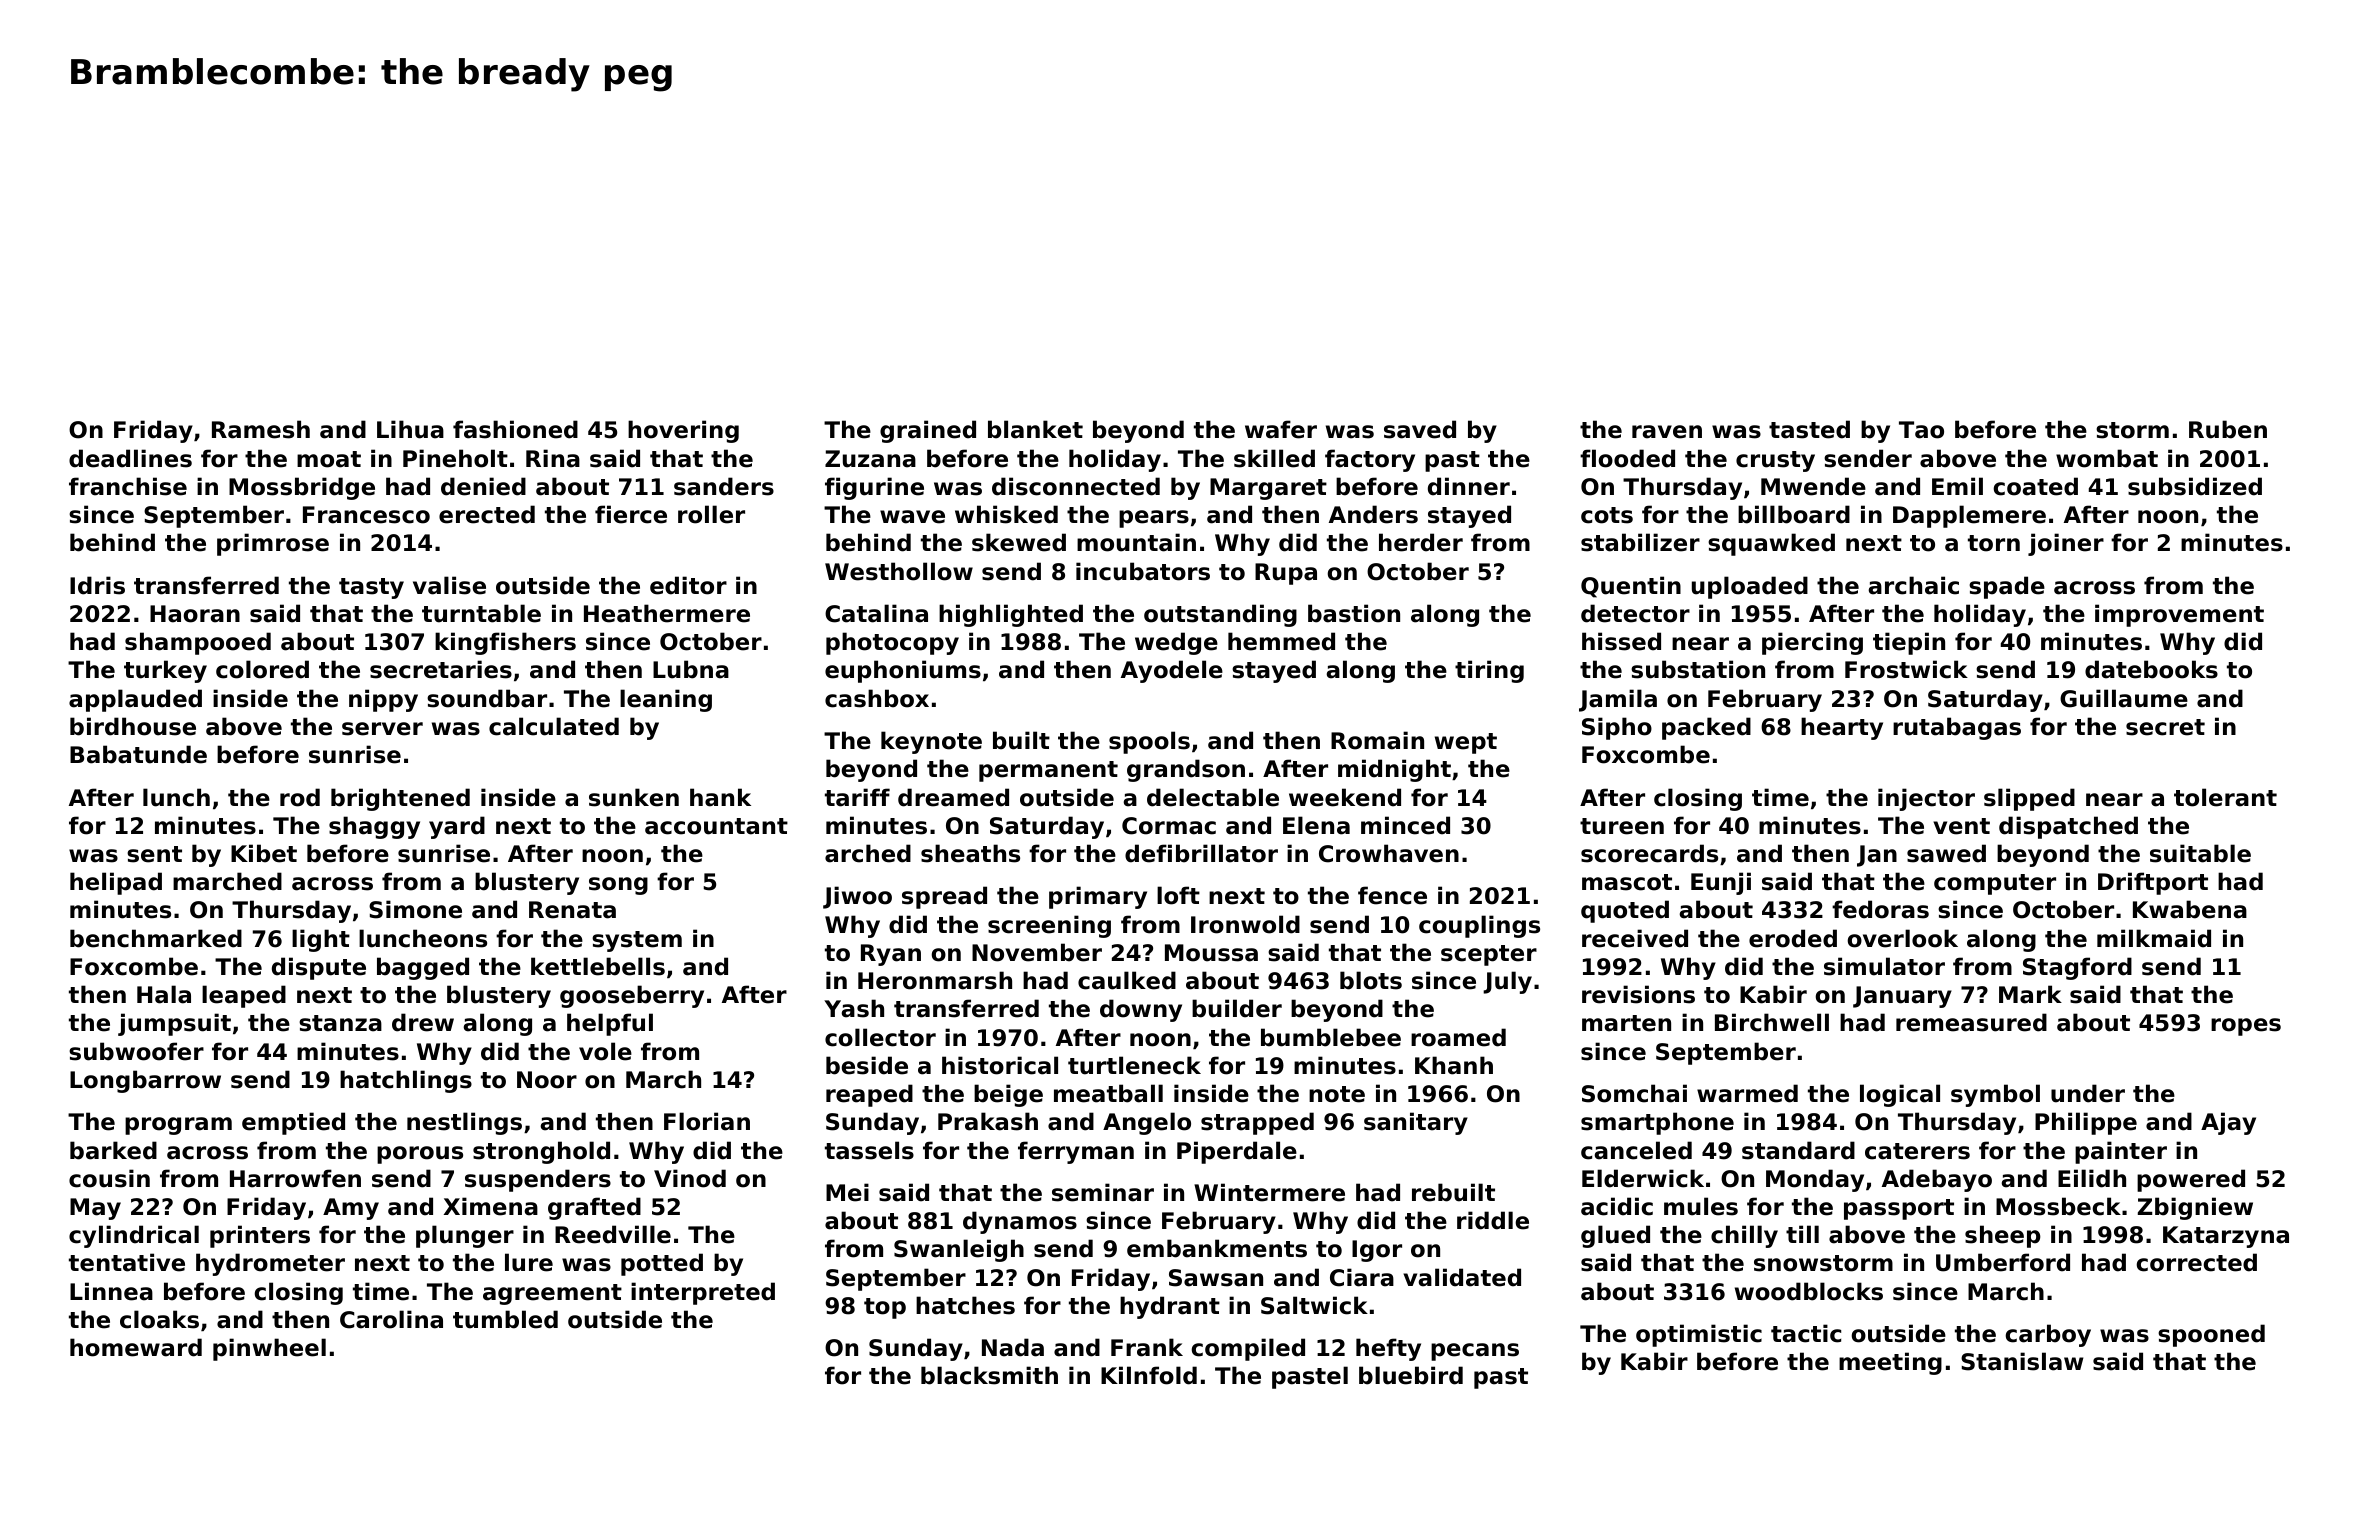 The height and width of the screenshot is (1535, 2372). Describe the element at coordinates (1035, 429) in the screenshot. I see `blanket` at that location.
